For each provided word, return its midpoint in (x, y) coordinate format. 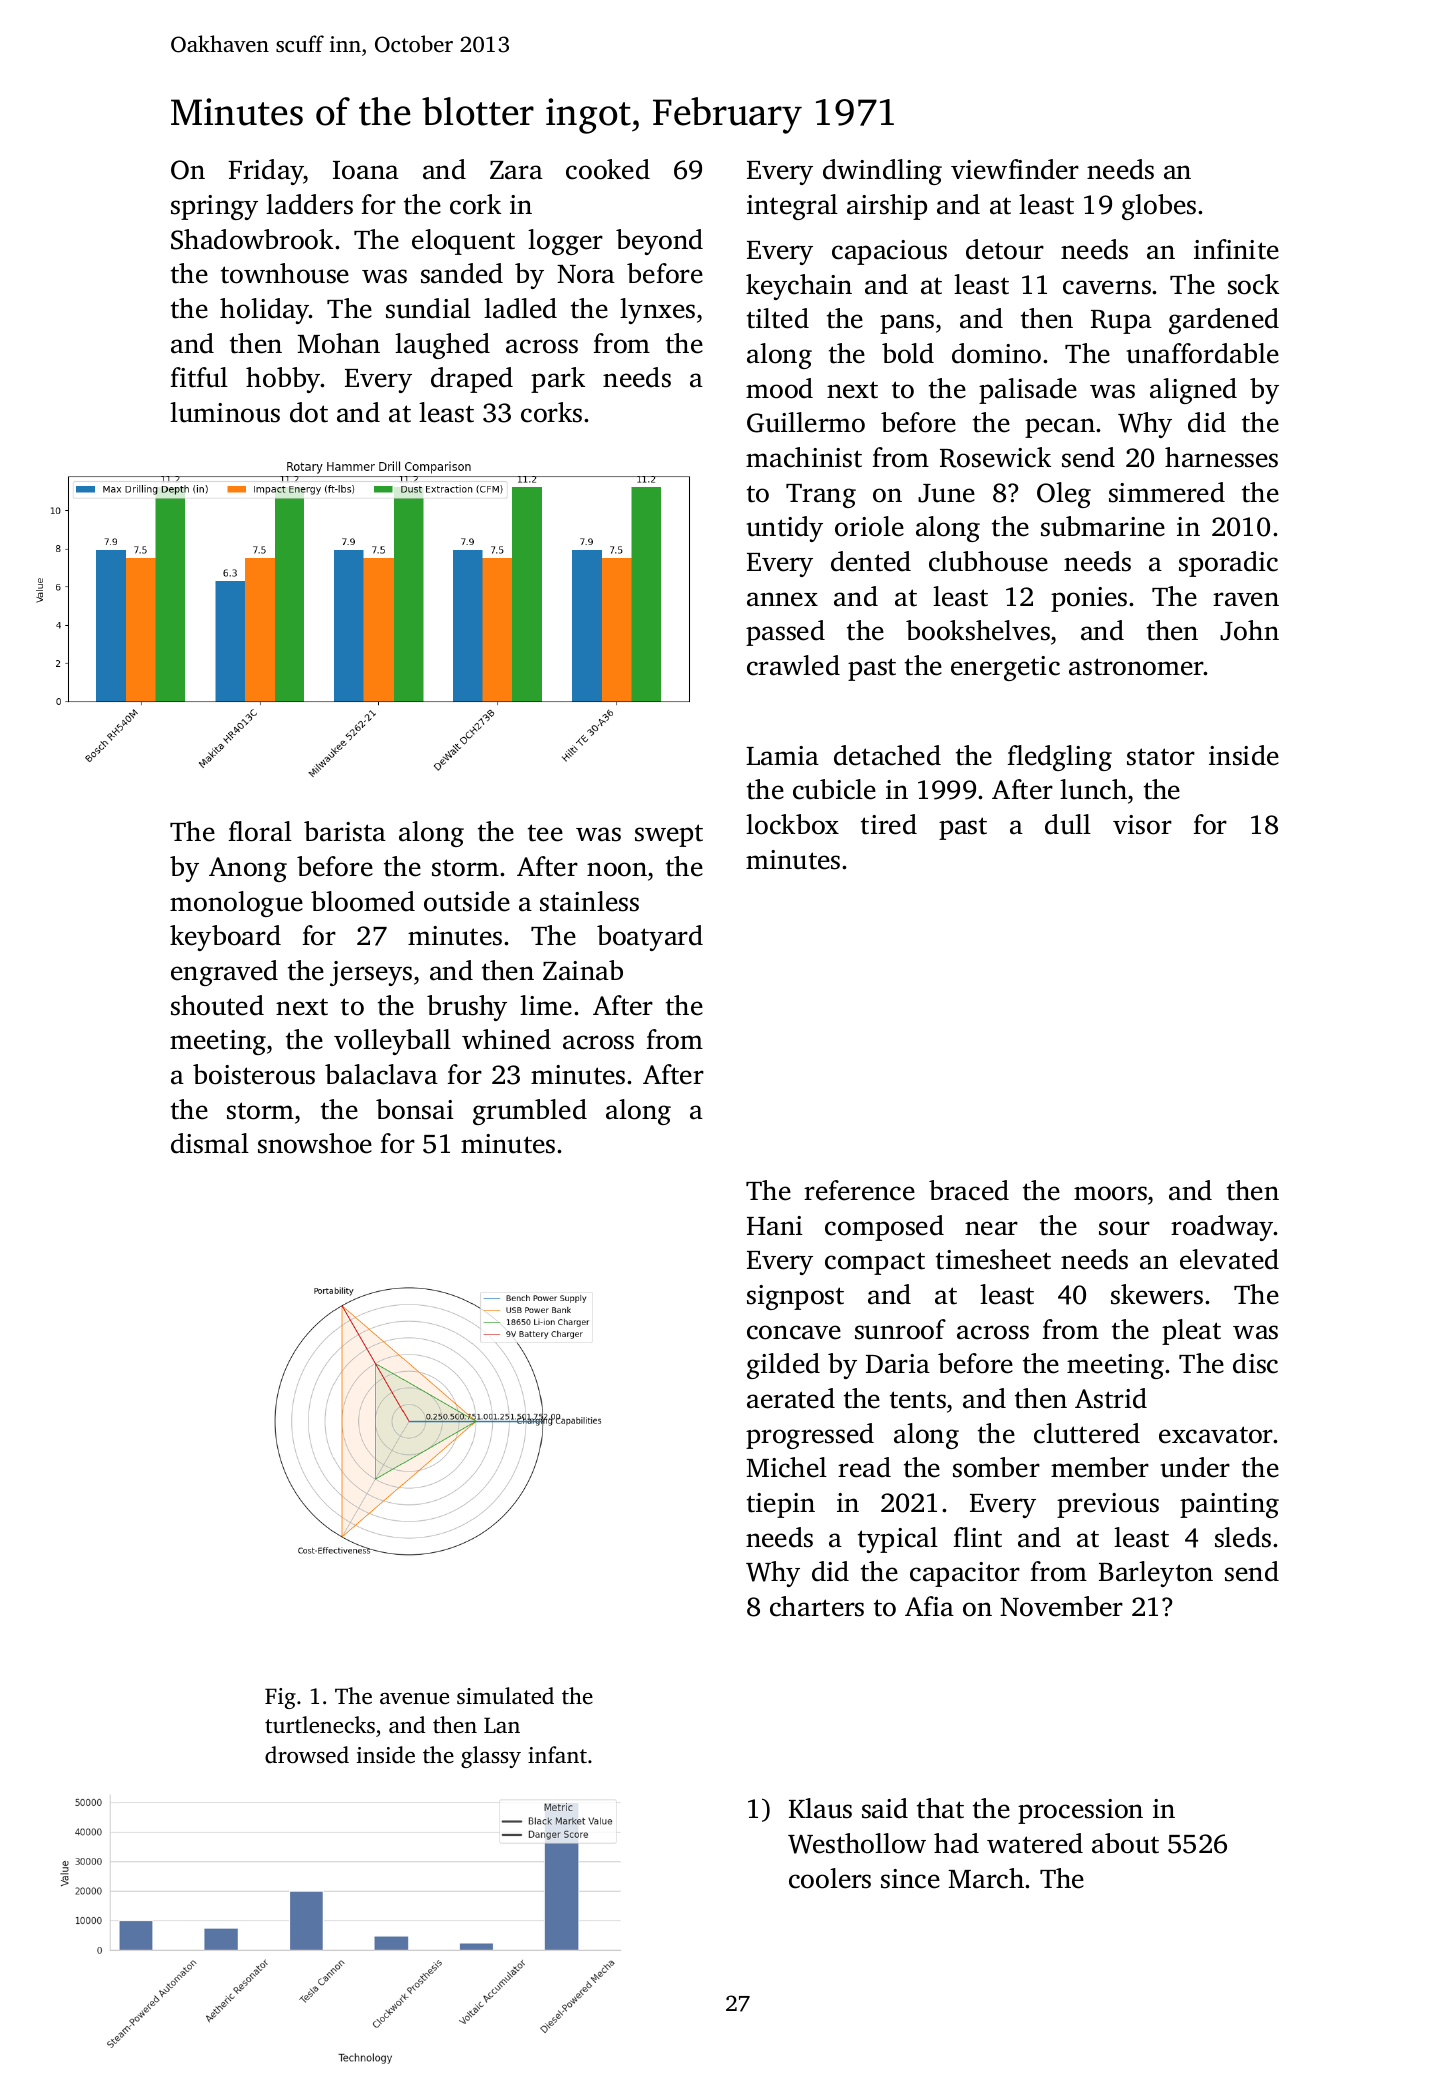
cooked (608, 169)
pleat (1191, 1332)
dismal (210, 1143)
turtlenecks (320, 1724)
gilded (783, 1366)
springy (214, 207)
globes (1159, 207)
